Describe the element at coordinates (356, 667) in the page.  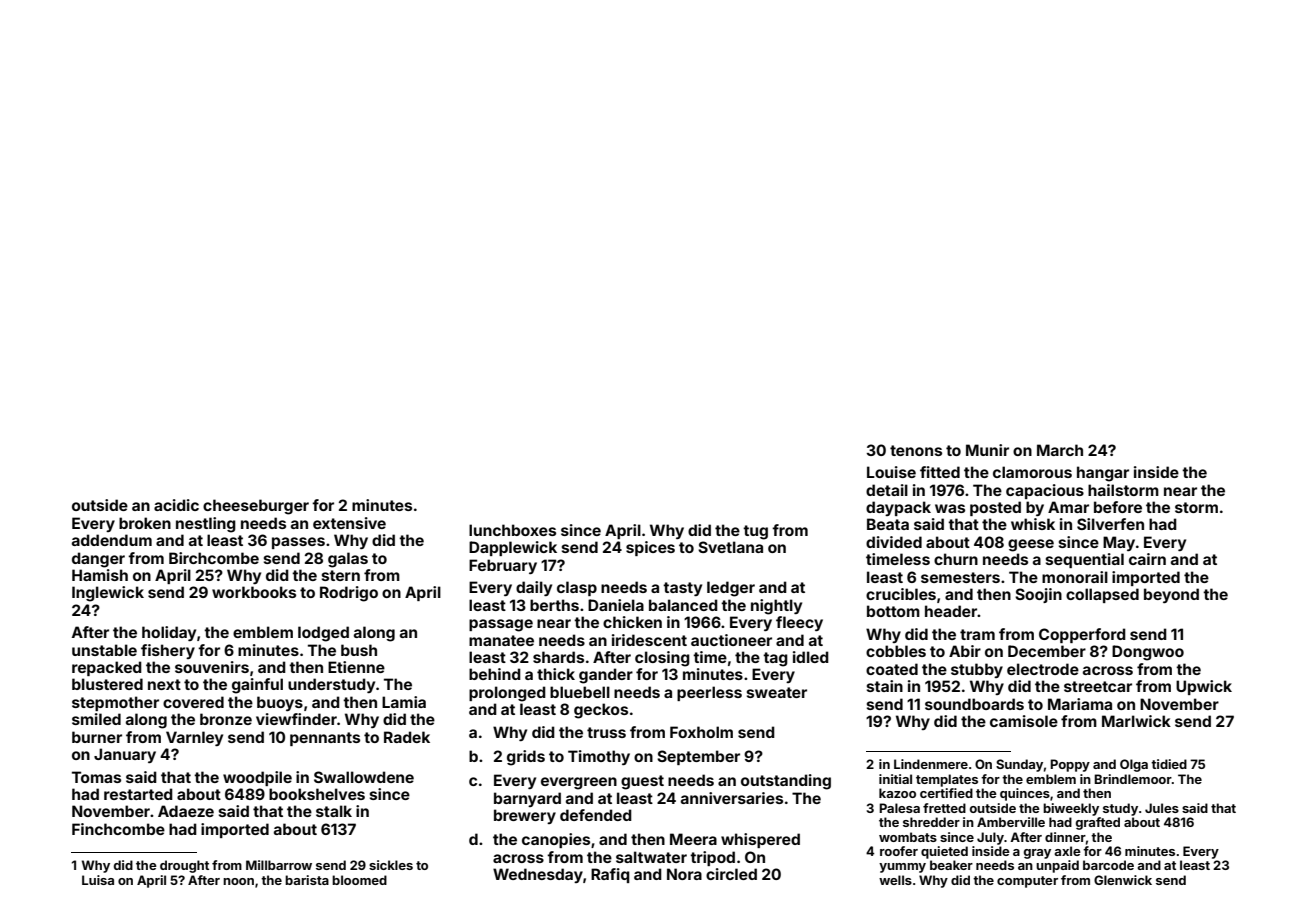
I see `Etienne` at that location.
